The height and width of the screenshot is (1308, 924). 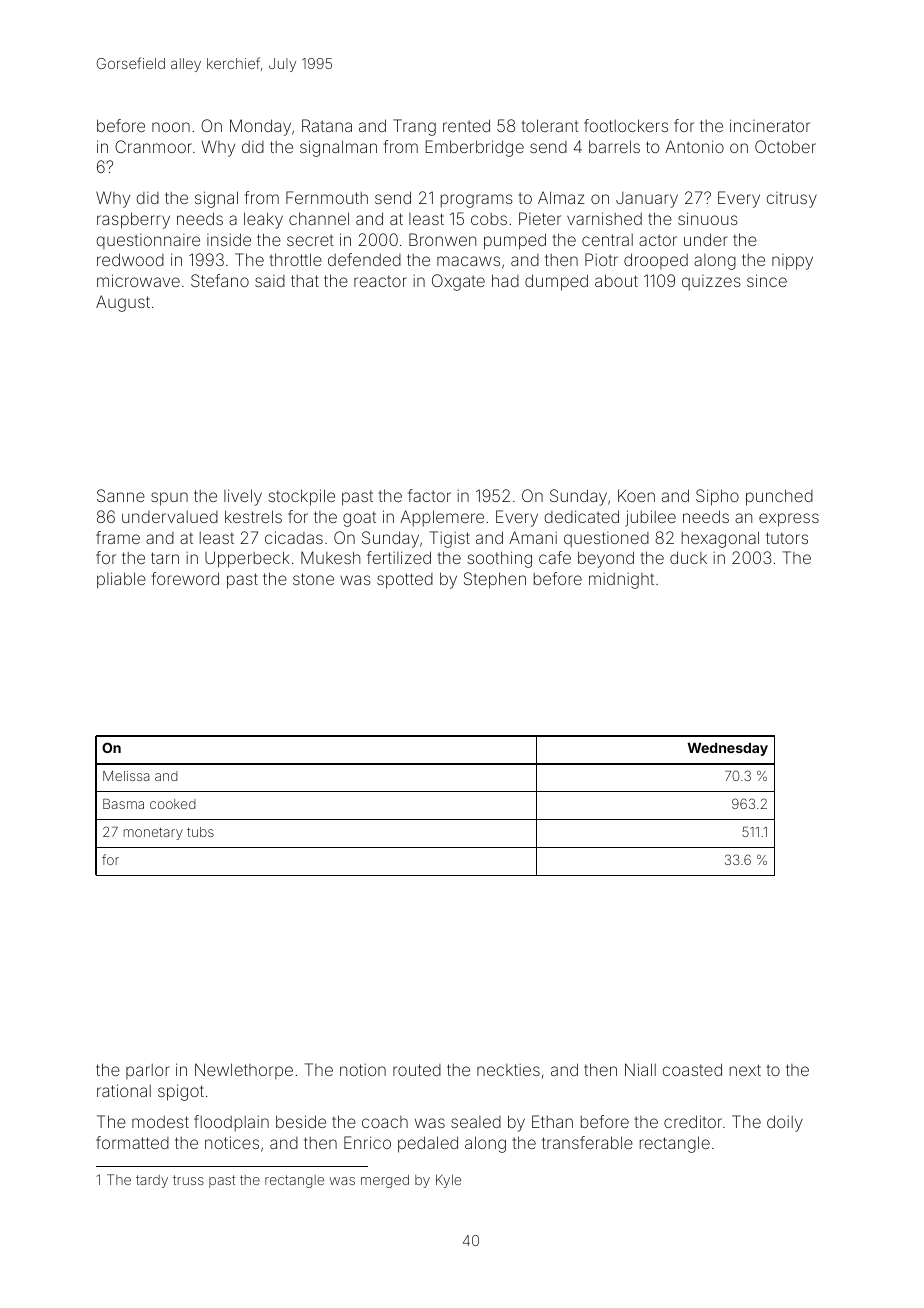 I want to click on barrels, so click(x=614, y=146).
